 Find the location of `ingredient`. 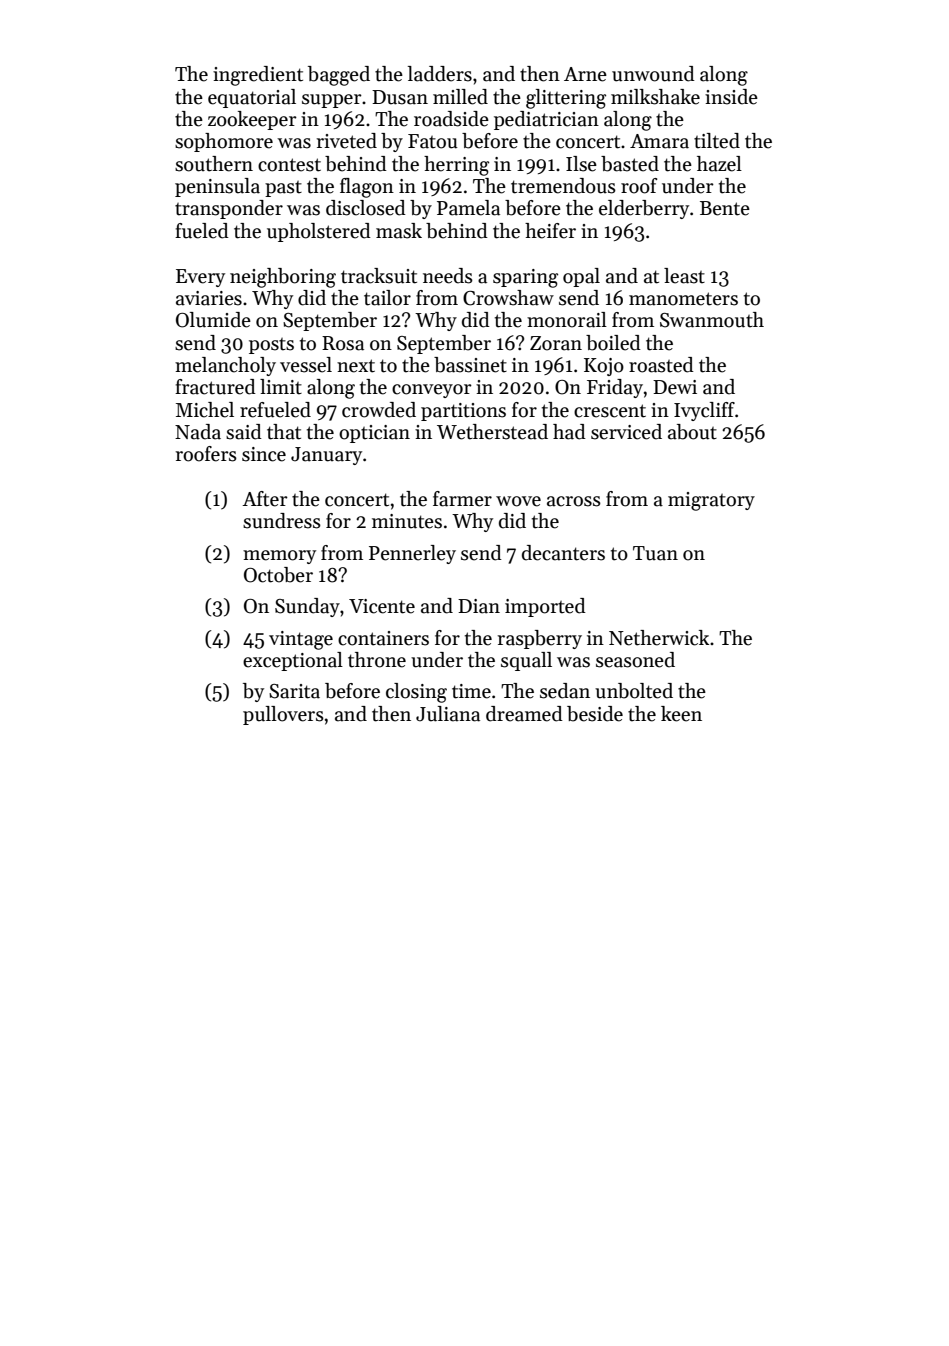

ingredient is located at coordinates (258, 76).
